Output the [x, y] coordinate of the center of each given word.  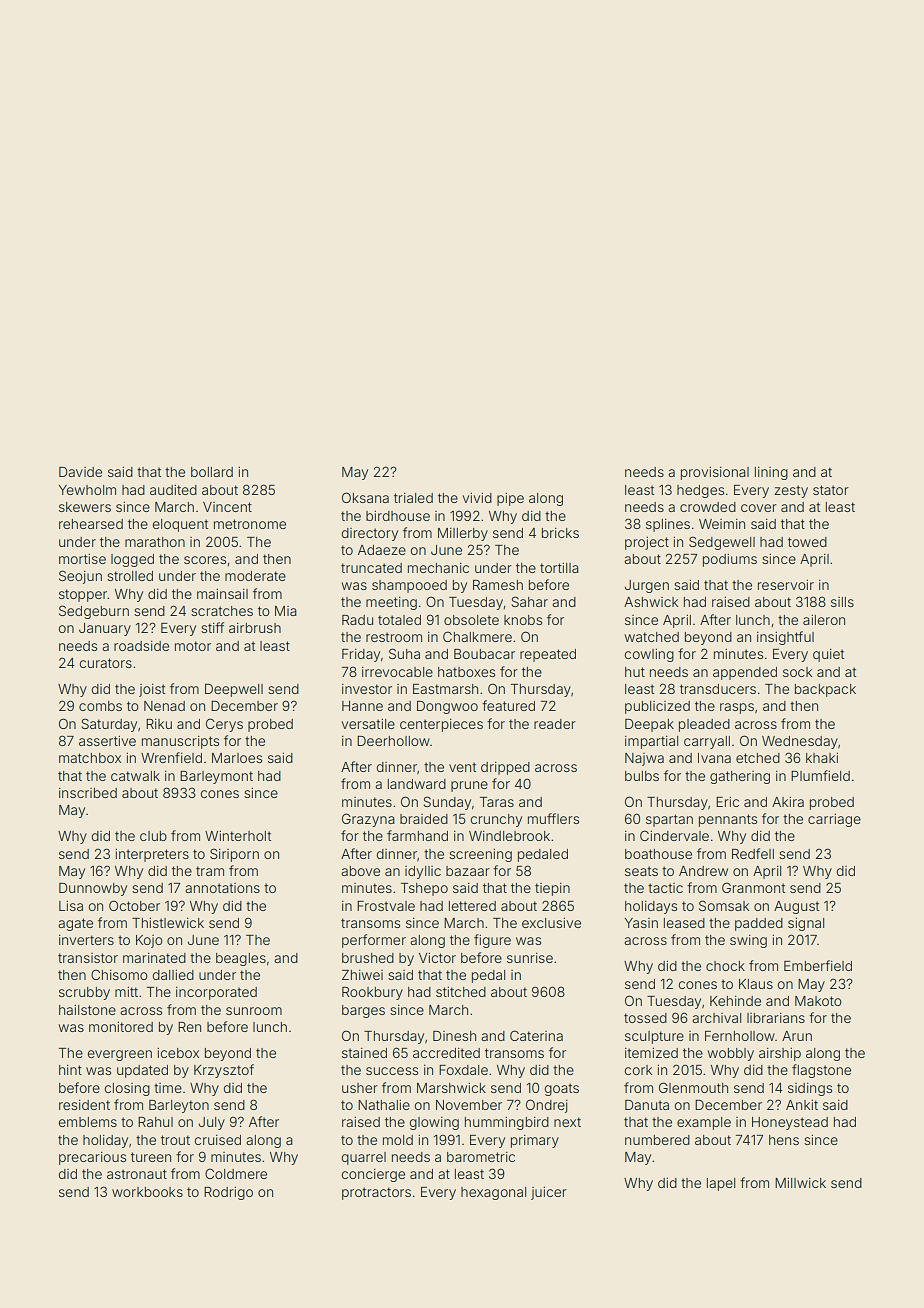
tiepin [552, 889]
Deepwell [234, 690]
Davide [80, 471]
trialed [413, 498]
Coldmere [236, 1173]
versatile [368, 724]
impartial [651, 742]
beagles [241, 959]
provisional [715, 473]
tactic [665, 888]
